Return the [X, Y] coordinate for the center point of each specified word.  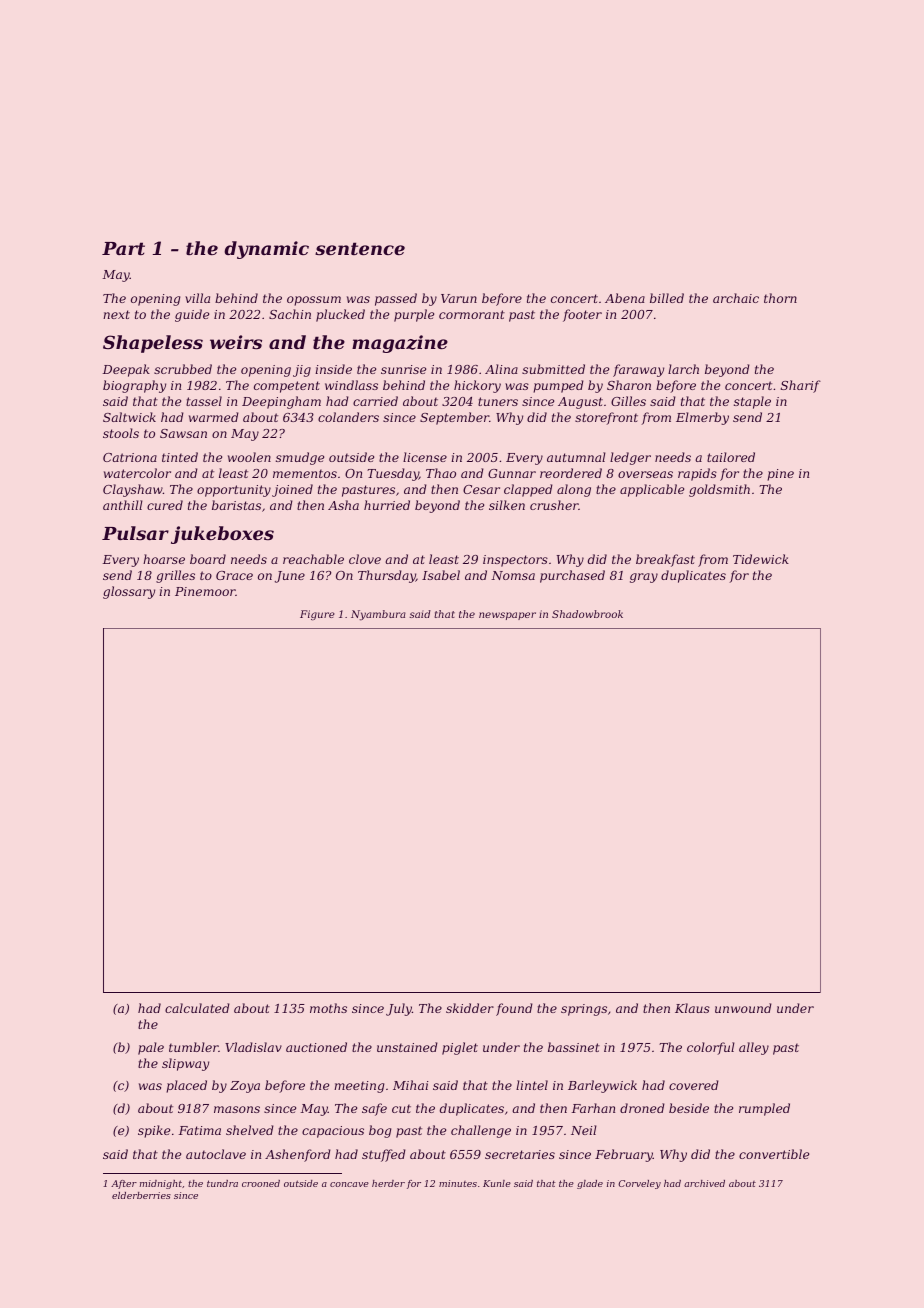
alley [754, 1048]
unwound [743, 1008]
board [208, 559]
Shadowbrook [587, 614]
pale [151, 1048]
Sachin [290, 314]
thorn [780, 298]
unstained [407, 1047]
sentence [360, 248]
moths [328, 1008]
